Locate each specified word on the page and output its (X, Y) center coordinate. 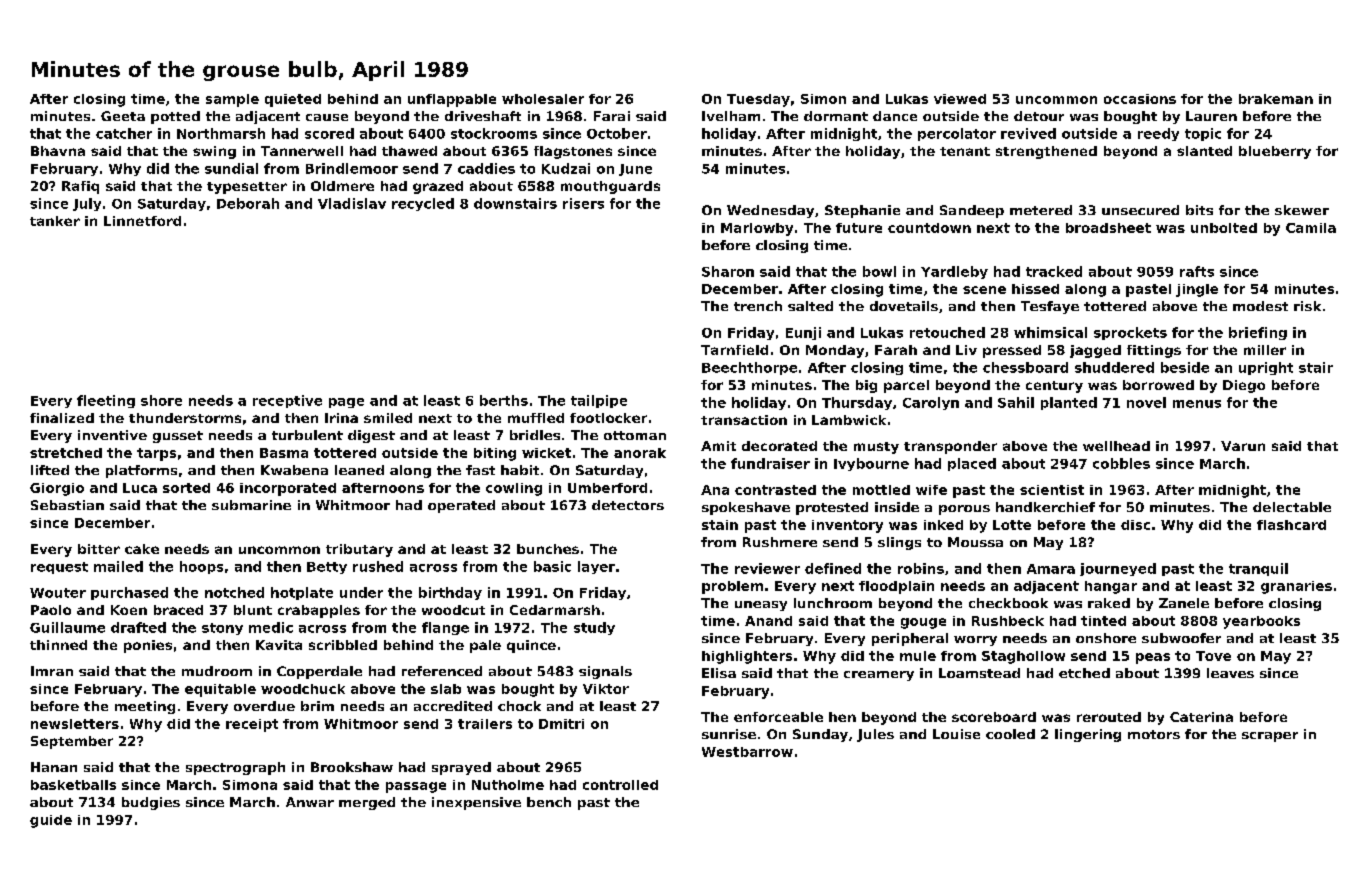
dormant (836, 116)
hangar (1111, 587)
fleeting (106, 401)
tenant (965, 151)
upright (1266, 368)
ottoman (635, 435)
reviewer (767, 568)
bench (549, 802)
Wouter (58, 593)
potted (175, 117)
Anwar (310, 802)
